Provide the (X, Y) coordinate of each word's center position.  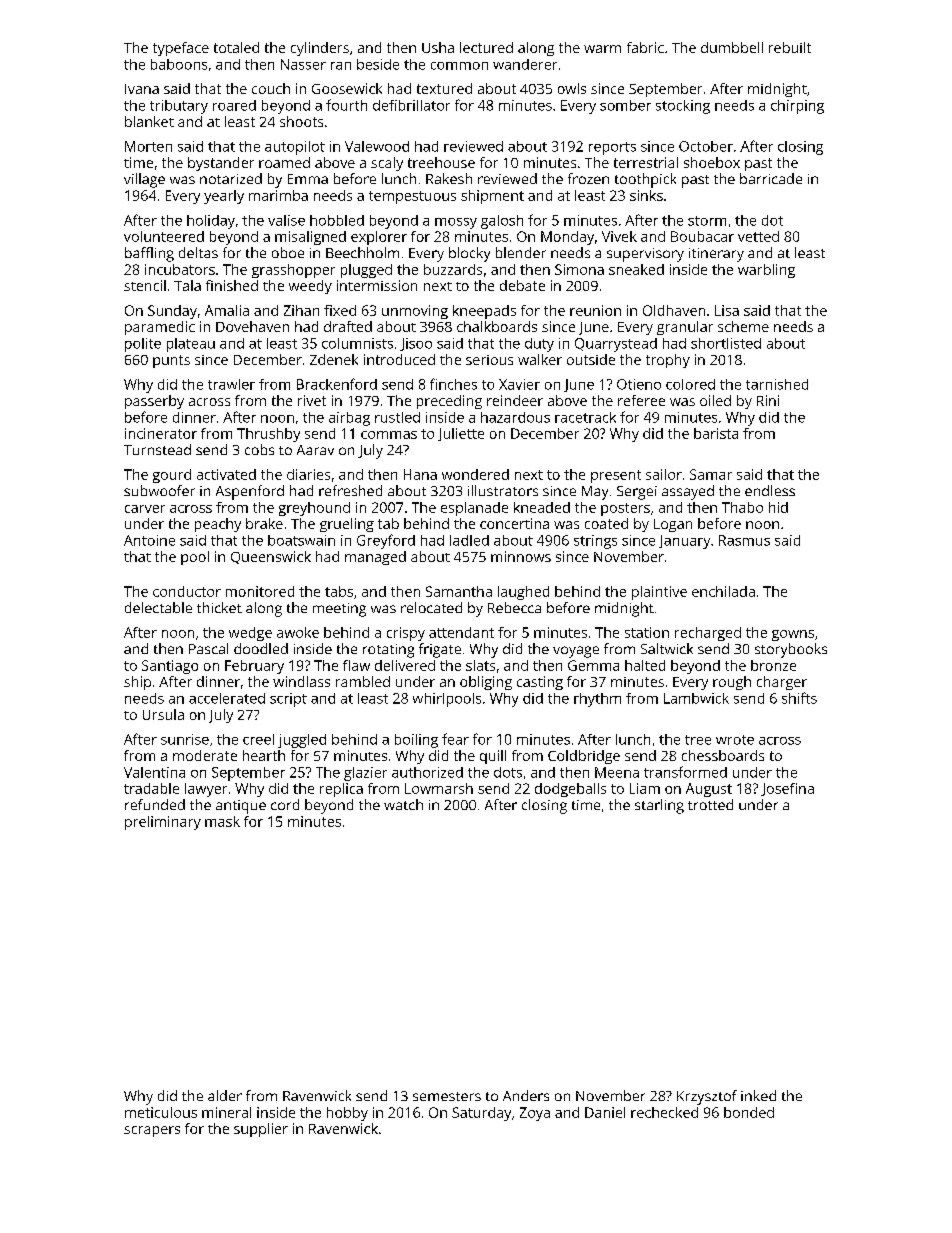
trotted (710, 804)
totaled (236, 47)
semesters (447, 1096)
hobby (347, 1114)
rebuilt (790, 47)
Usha (438, 47)
